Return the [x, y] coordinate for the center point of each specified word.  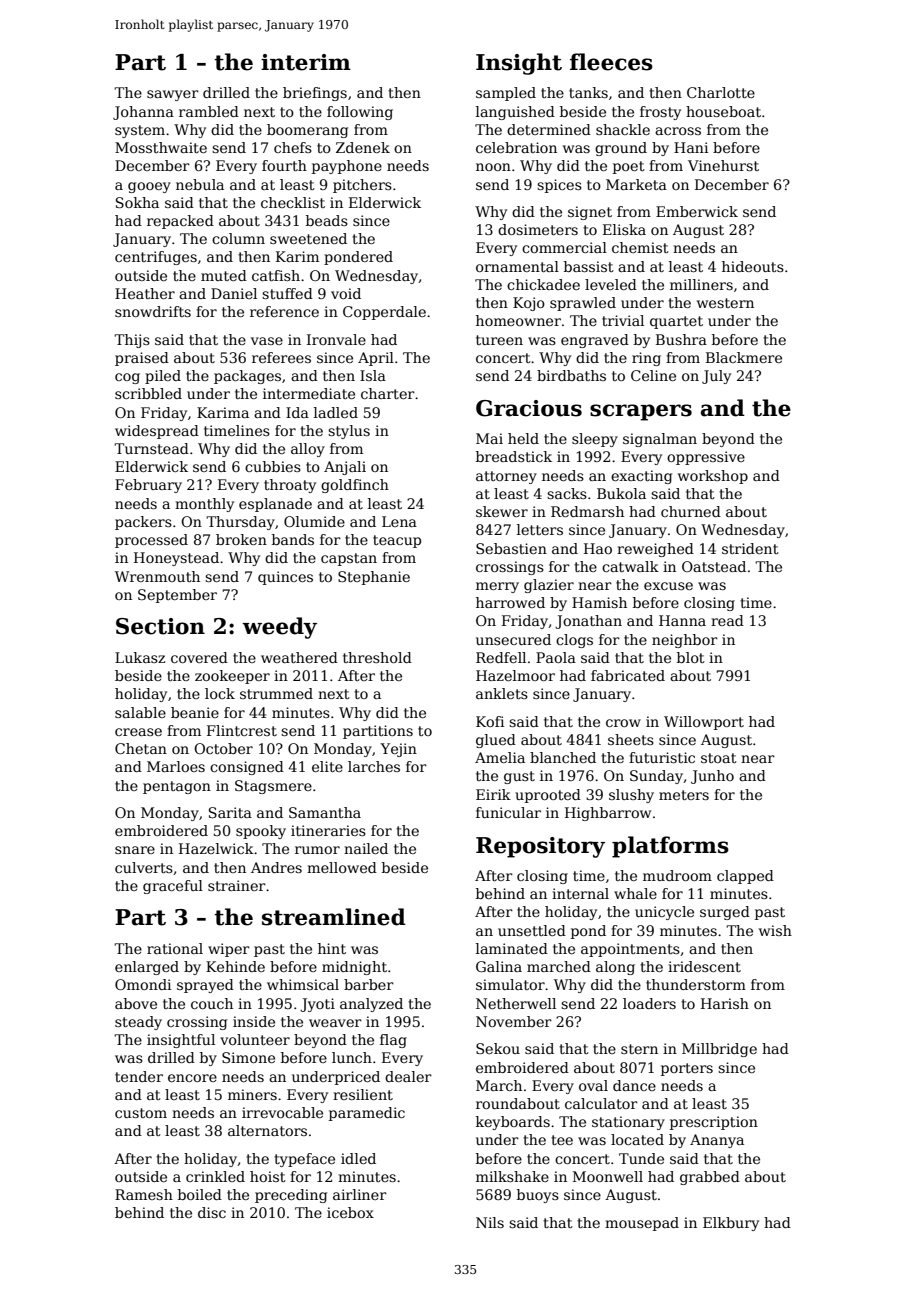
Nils [490, 1222]
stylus [349, 432]
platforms [670, 847]
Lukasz [140, 657]
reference [284, 311]
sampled [506, 94]
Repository [540, 847]
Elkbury [731, 1224]
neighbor [685, 641]
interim [306, 62]
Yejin [398, 750]
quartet [676, 322]
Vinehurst [723, 165]
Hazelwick [216, 848]
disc [212, 1212]
